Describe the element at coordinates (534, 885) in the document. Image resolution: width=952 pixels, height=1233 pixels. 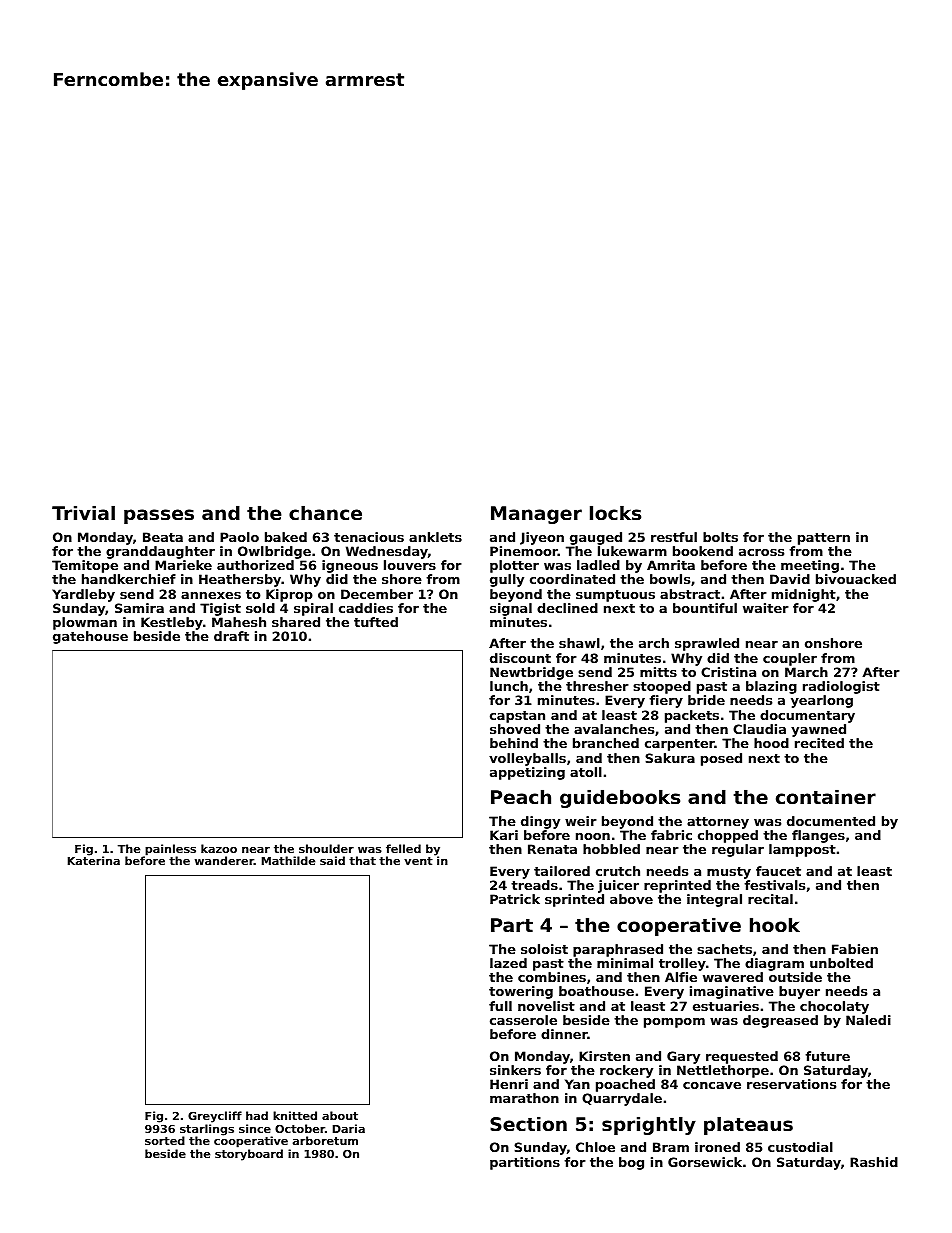
I see `treads` at that location.
